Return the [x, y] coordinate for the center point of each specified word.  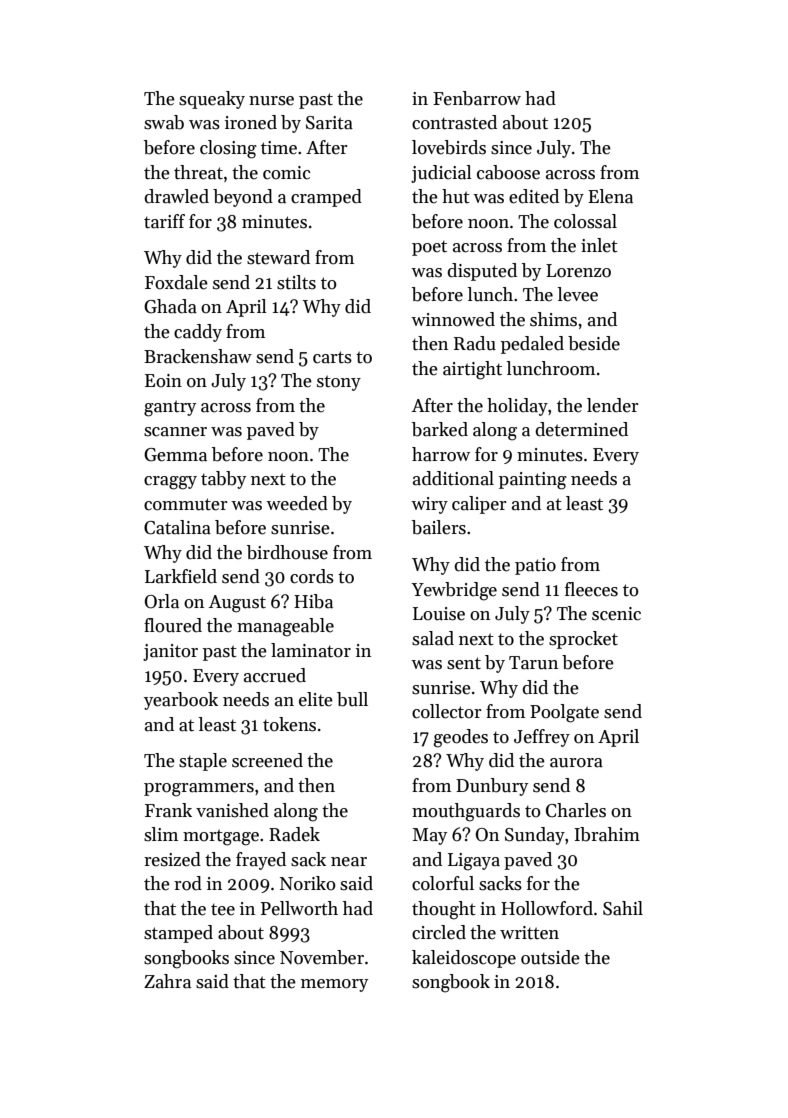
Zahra [167, 981]
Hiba [313, 601]
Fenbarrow [477, 98]
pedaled [532, 345]
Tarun [533, 663]
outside [550, 957]
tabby [223, 480]
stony [339, 383]
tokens [289, 724]
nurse [271, 101]
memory [334, 985]
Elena [610, 196]
